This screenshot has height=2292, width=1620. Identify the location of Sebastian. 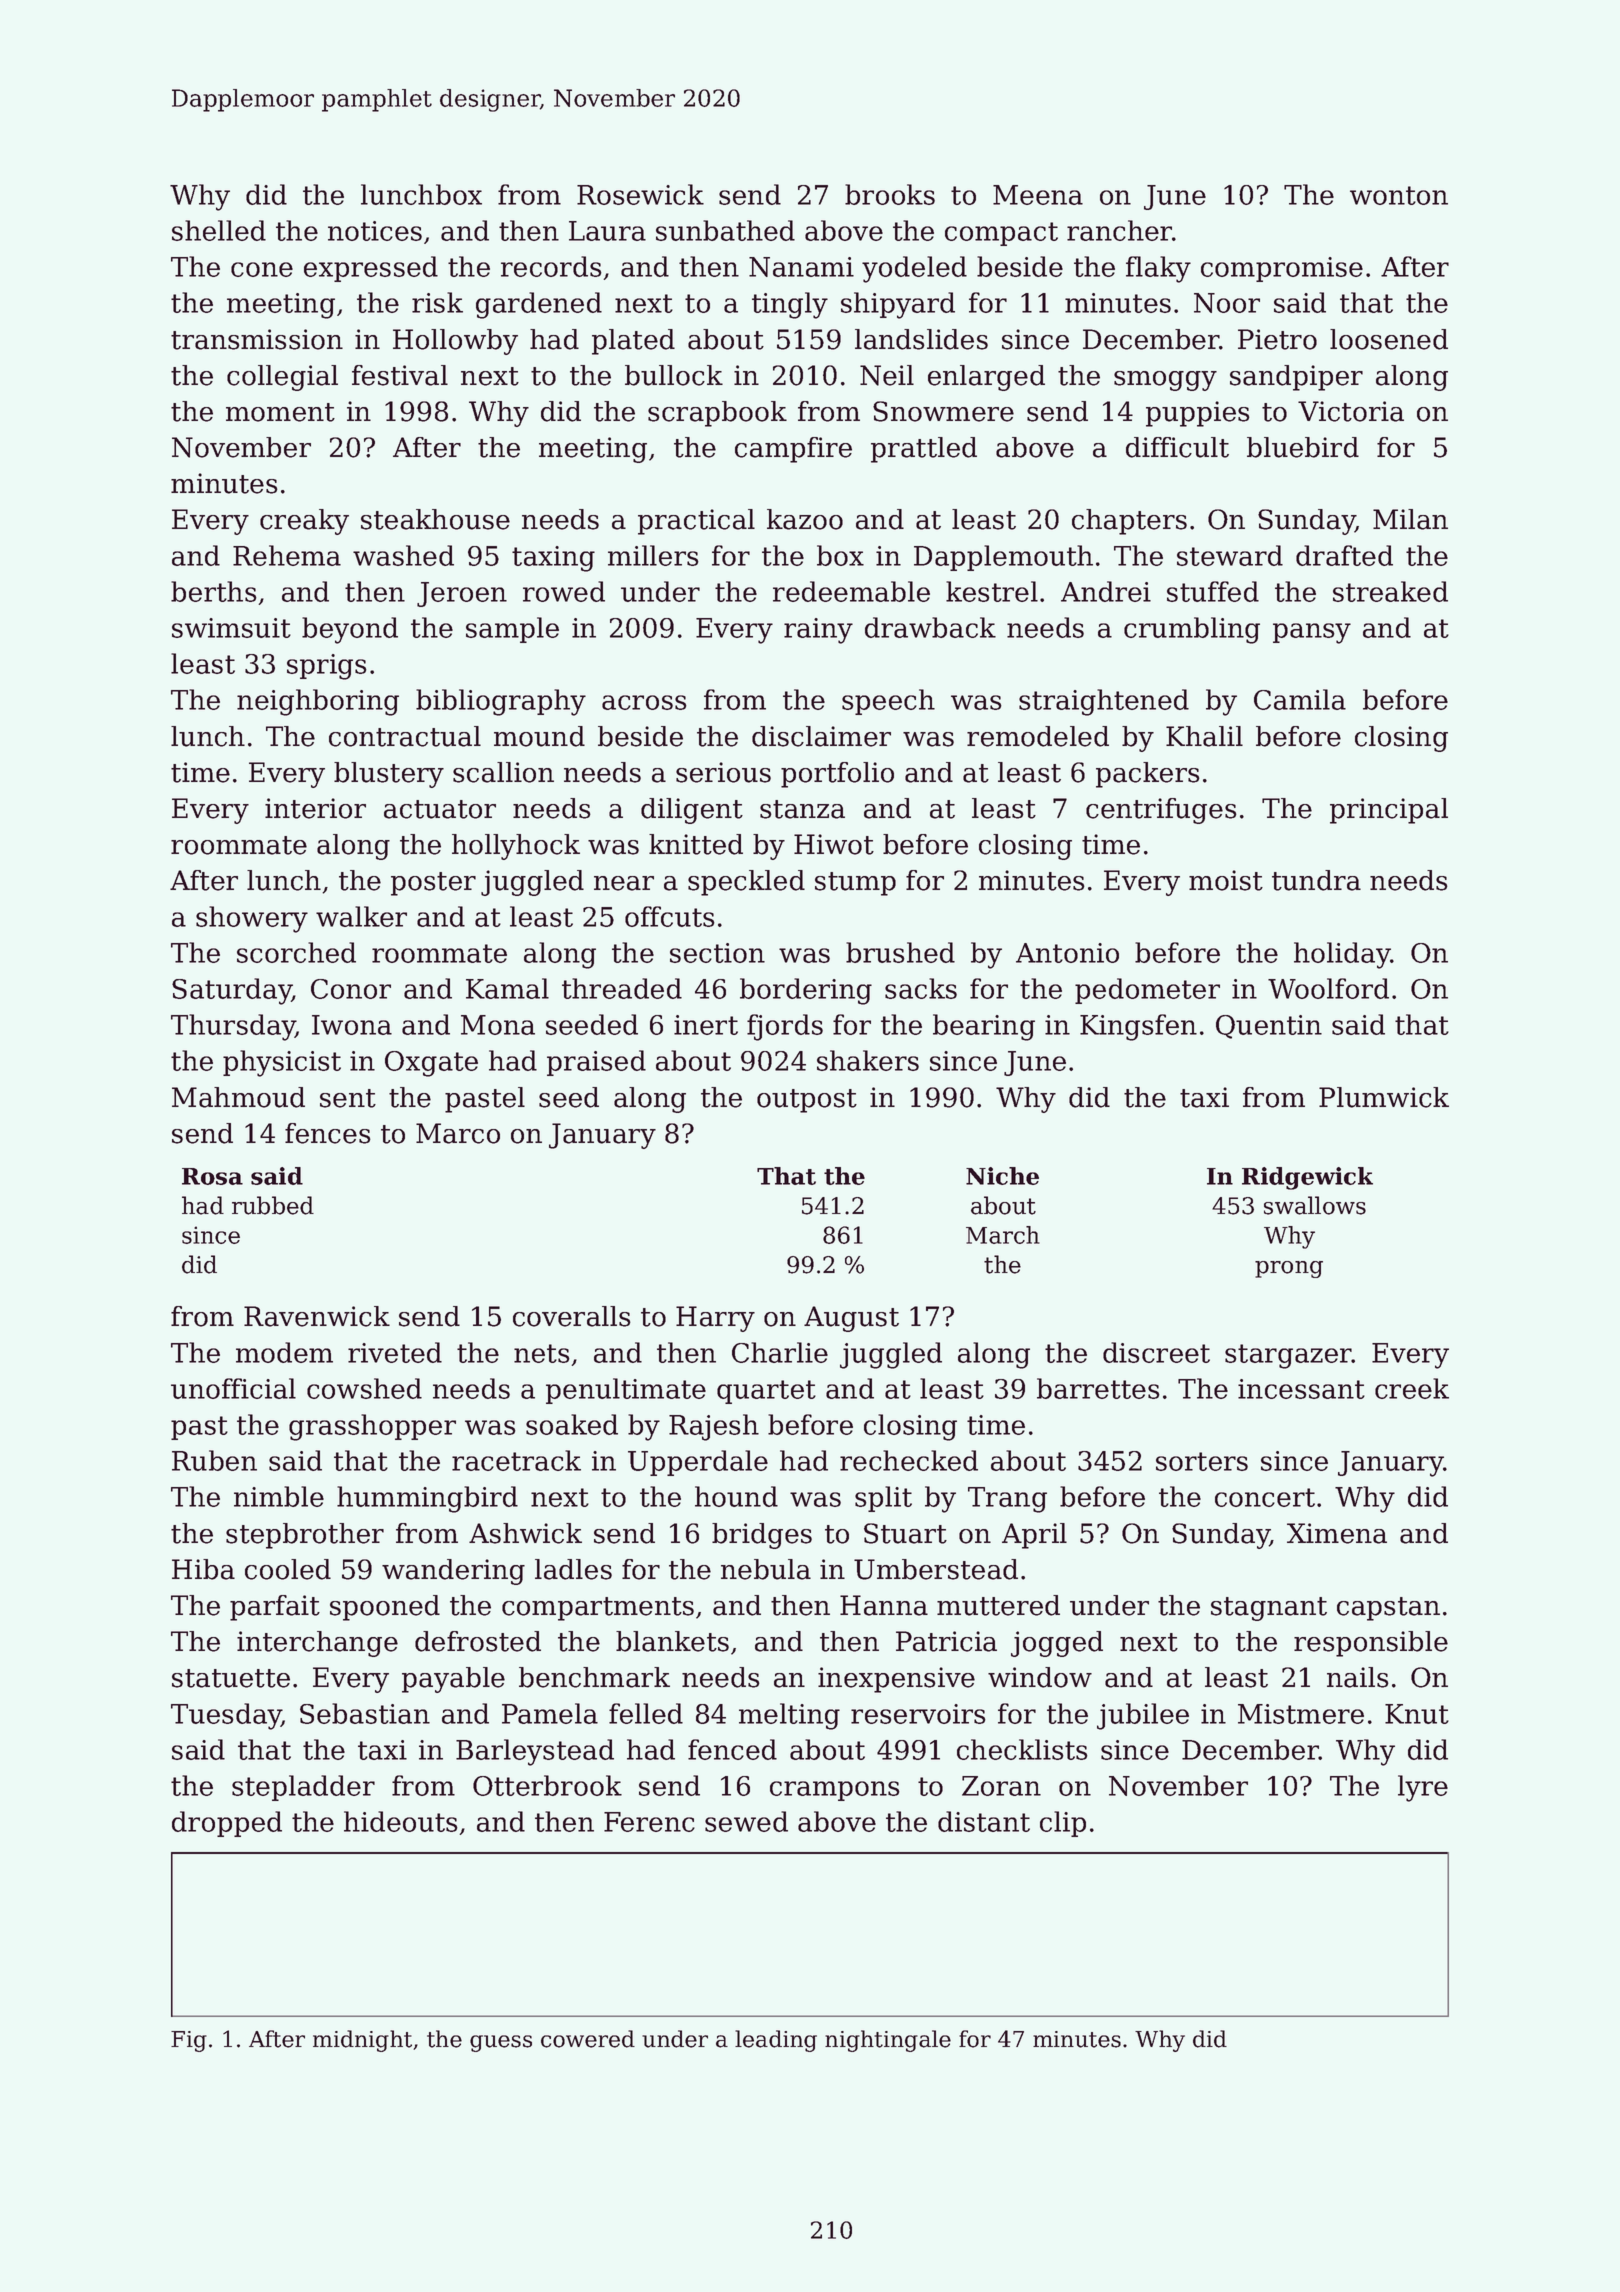
(365, 1713).
